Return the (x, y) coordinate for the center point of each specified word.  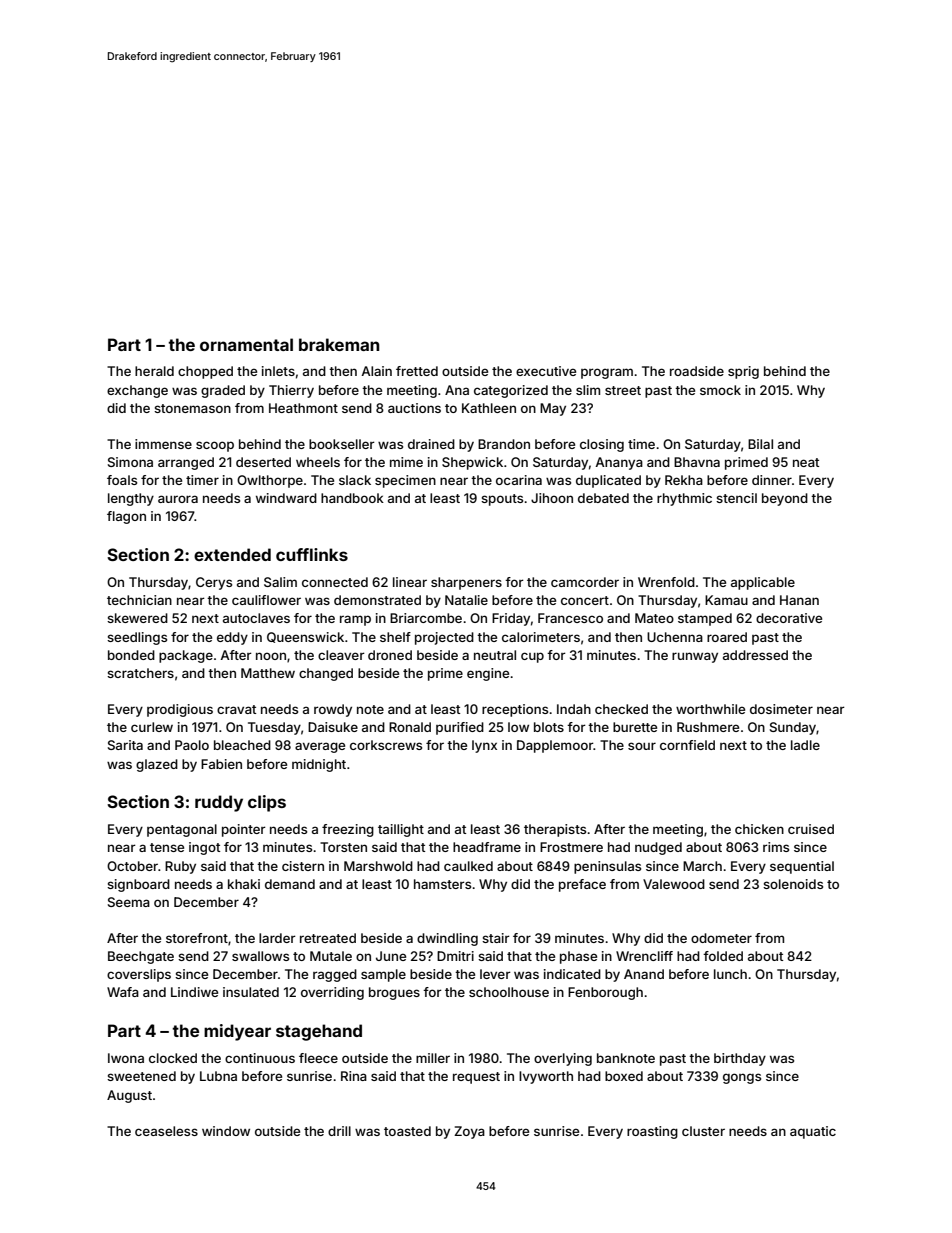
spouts (502, 500)
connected (335, 582)
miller (433, 1058)
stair (496, 938)
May (553, 409)
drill (339, 1131)
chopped (205, 372)
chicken (759, 829)
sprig (743, 372)
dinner (772, 480)
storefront (197, 938)
